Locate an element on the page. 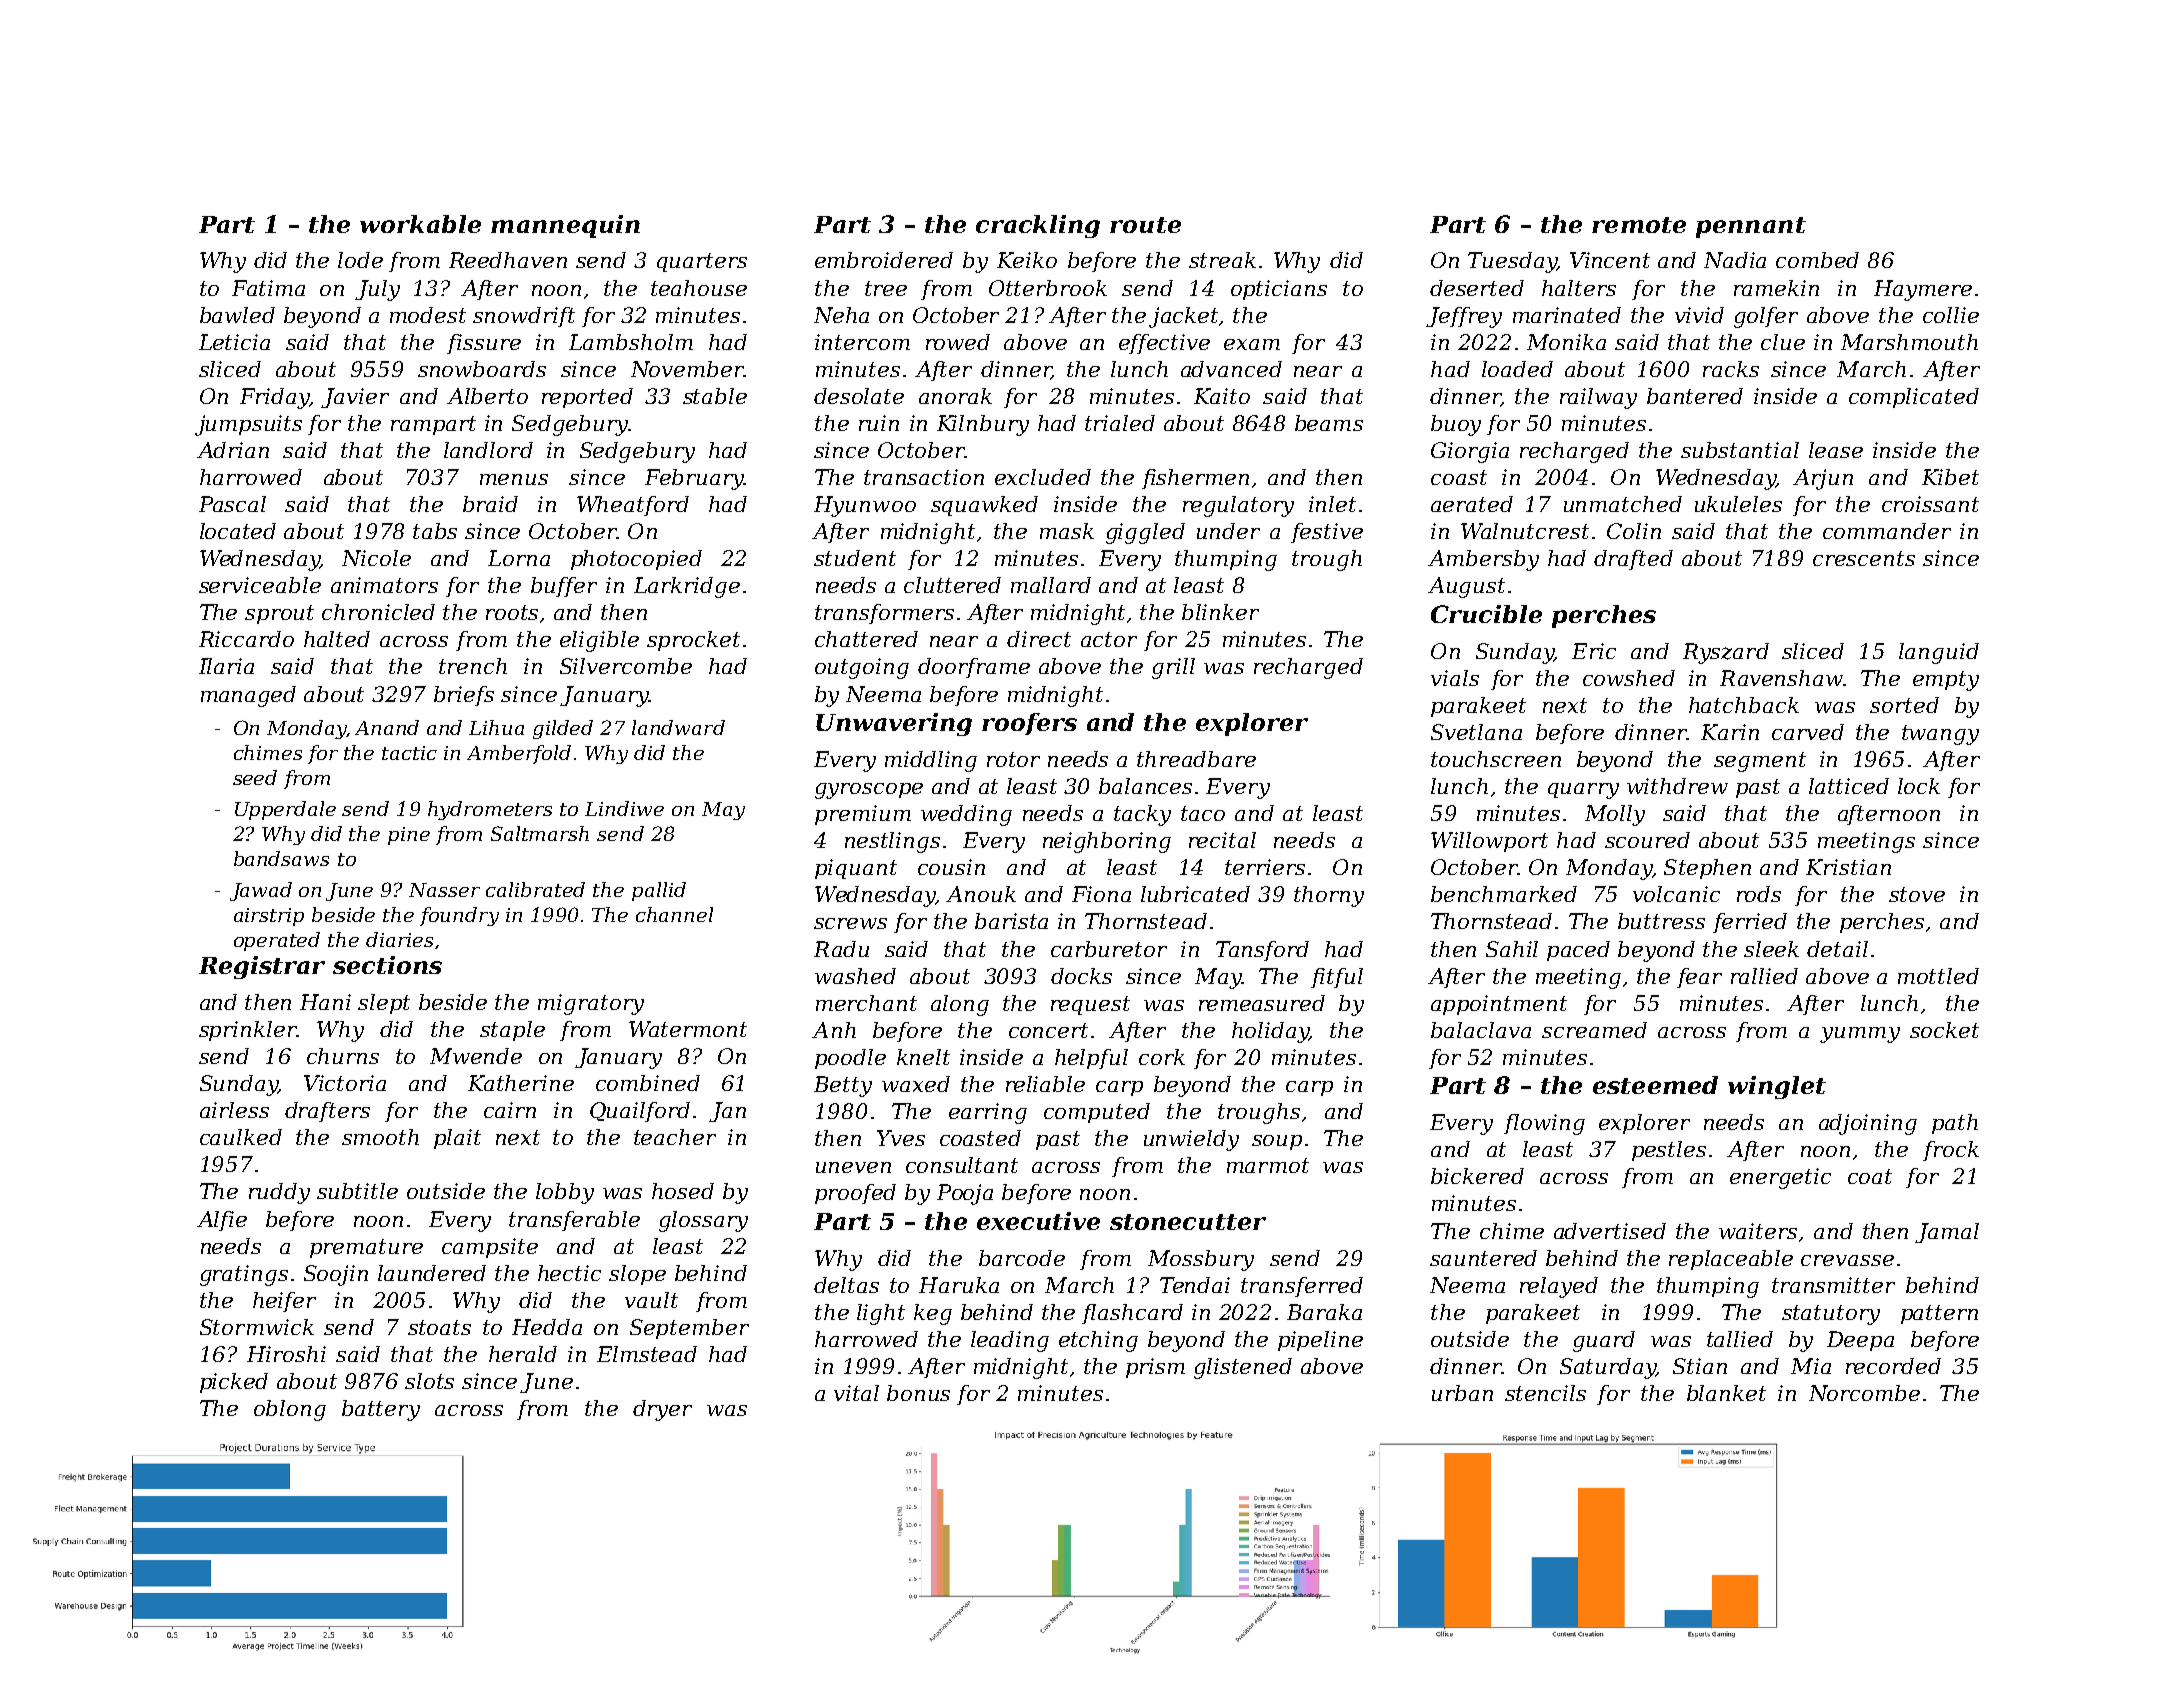  Keiko is located at coordinates (1027, 260).
